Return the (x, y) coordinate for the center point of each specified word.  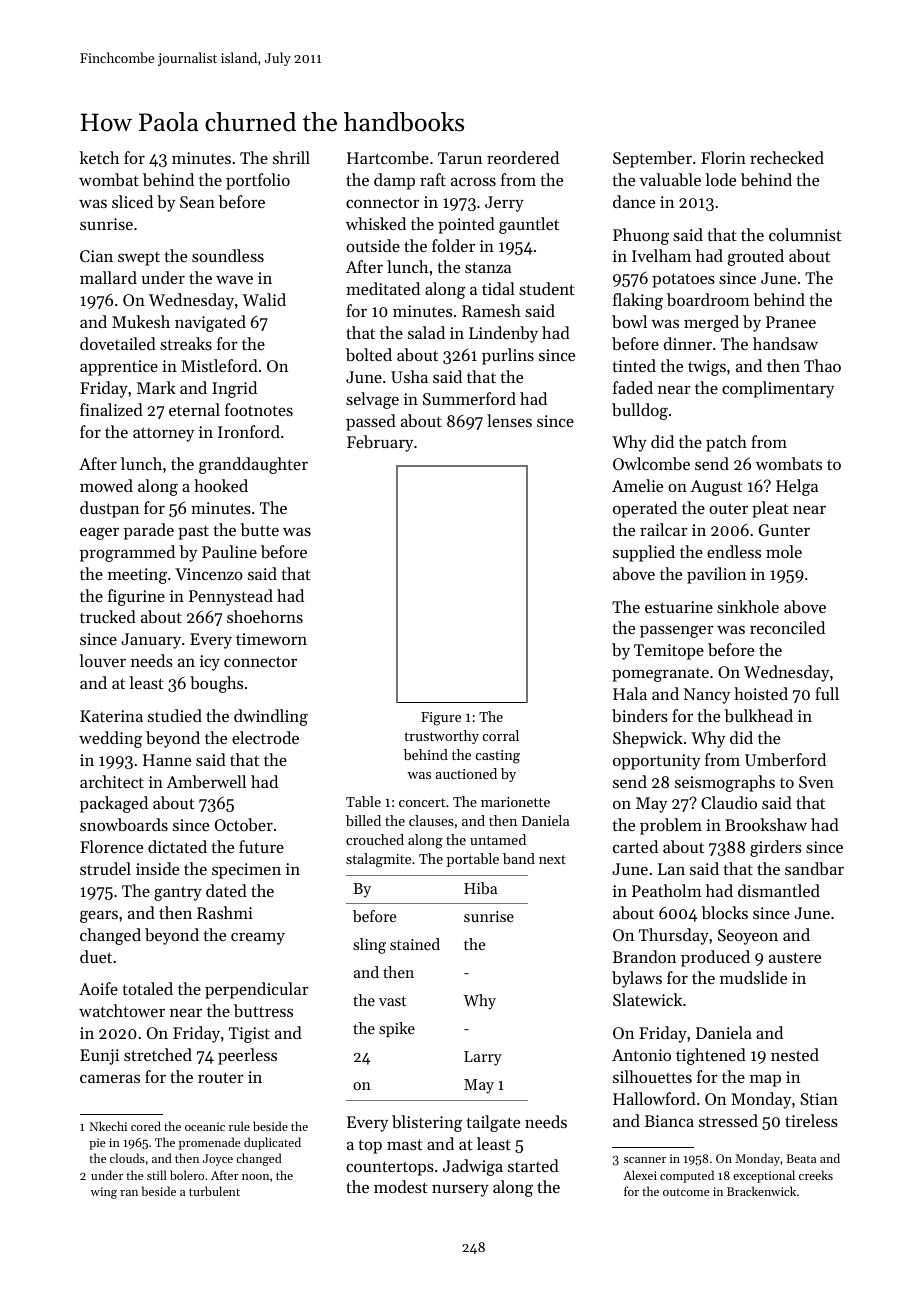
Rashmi (225, 912)
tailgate (493, 1123)
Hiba (480, 888)
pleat (770, 509)
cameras (110, 1078)
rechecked (787, 157)
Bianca (669, 1121)
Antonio (641, 1055)
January (151, 641)
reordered (523, 157)
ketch (99, 157)
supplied (644, 553)
